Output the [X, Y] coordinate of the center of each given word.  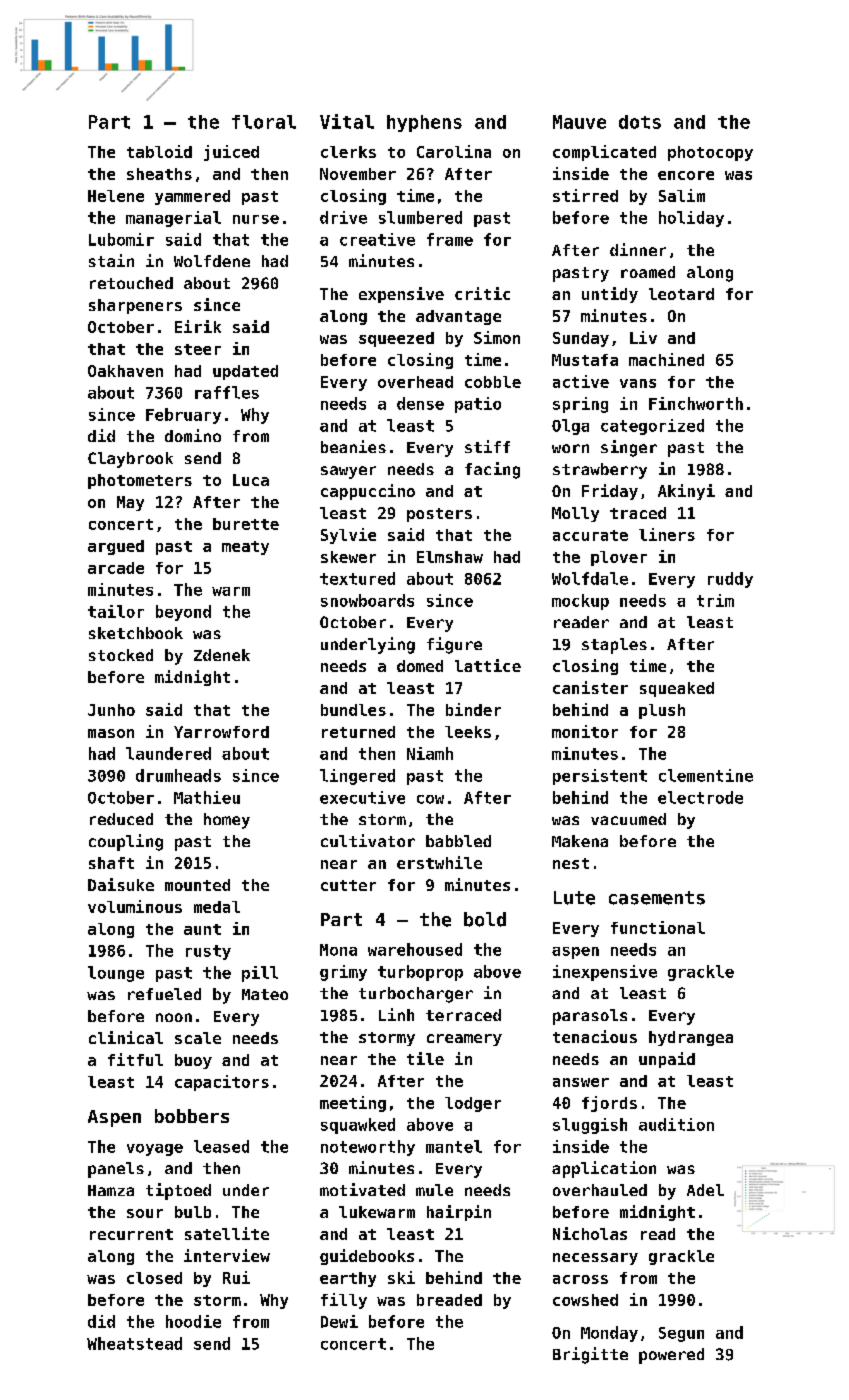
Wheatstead [134, 1343]
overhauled [600, 1190]
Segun [681, 1334]
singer [629, 448]
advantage [458, 317]
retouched [131, 283]
